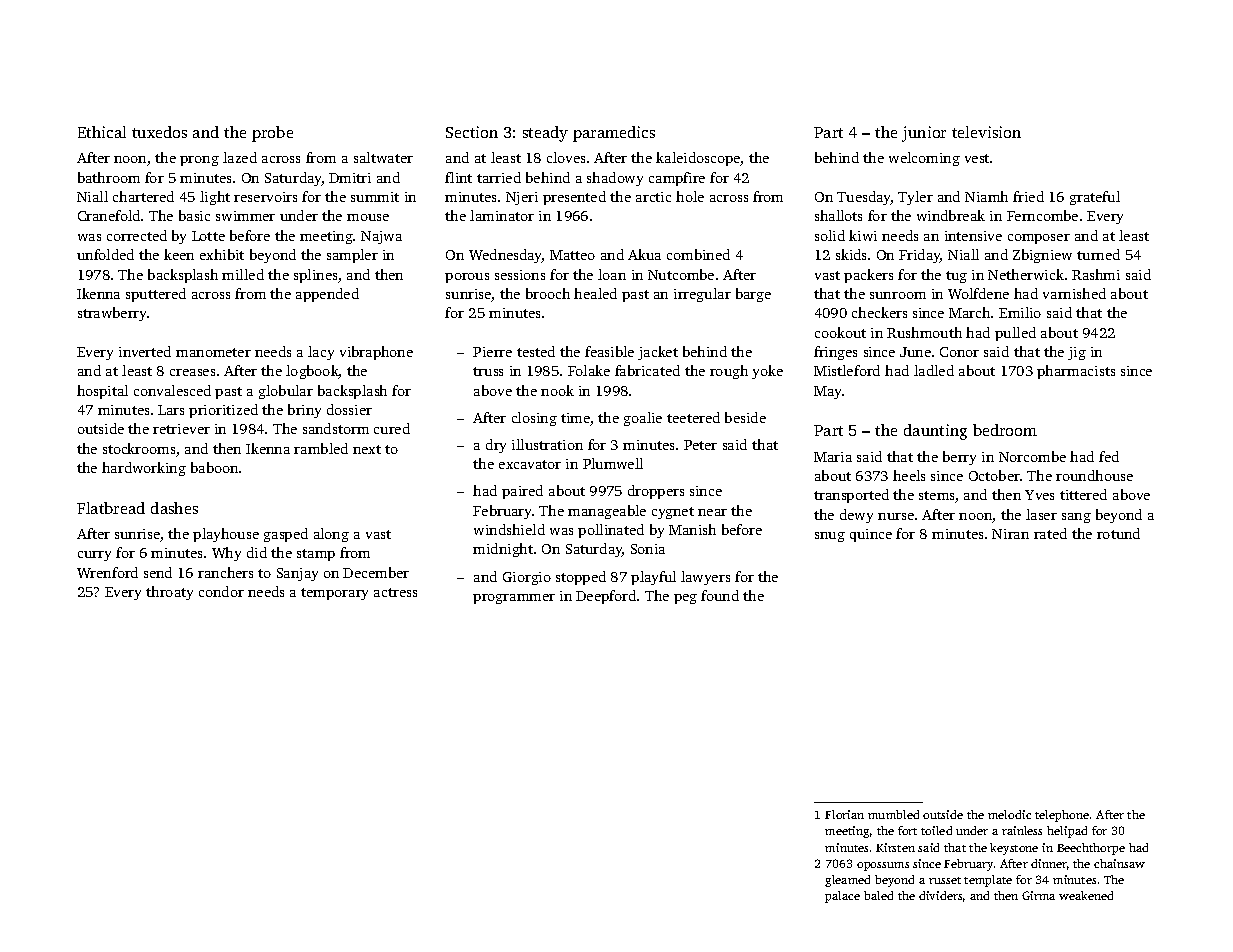 This screenshot has width=1233, height=952. Describe the element at coordinates (111, 508) in the screenshot. I see `Flatbread` at that location.
